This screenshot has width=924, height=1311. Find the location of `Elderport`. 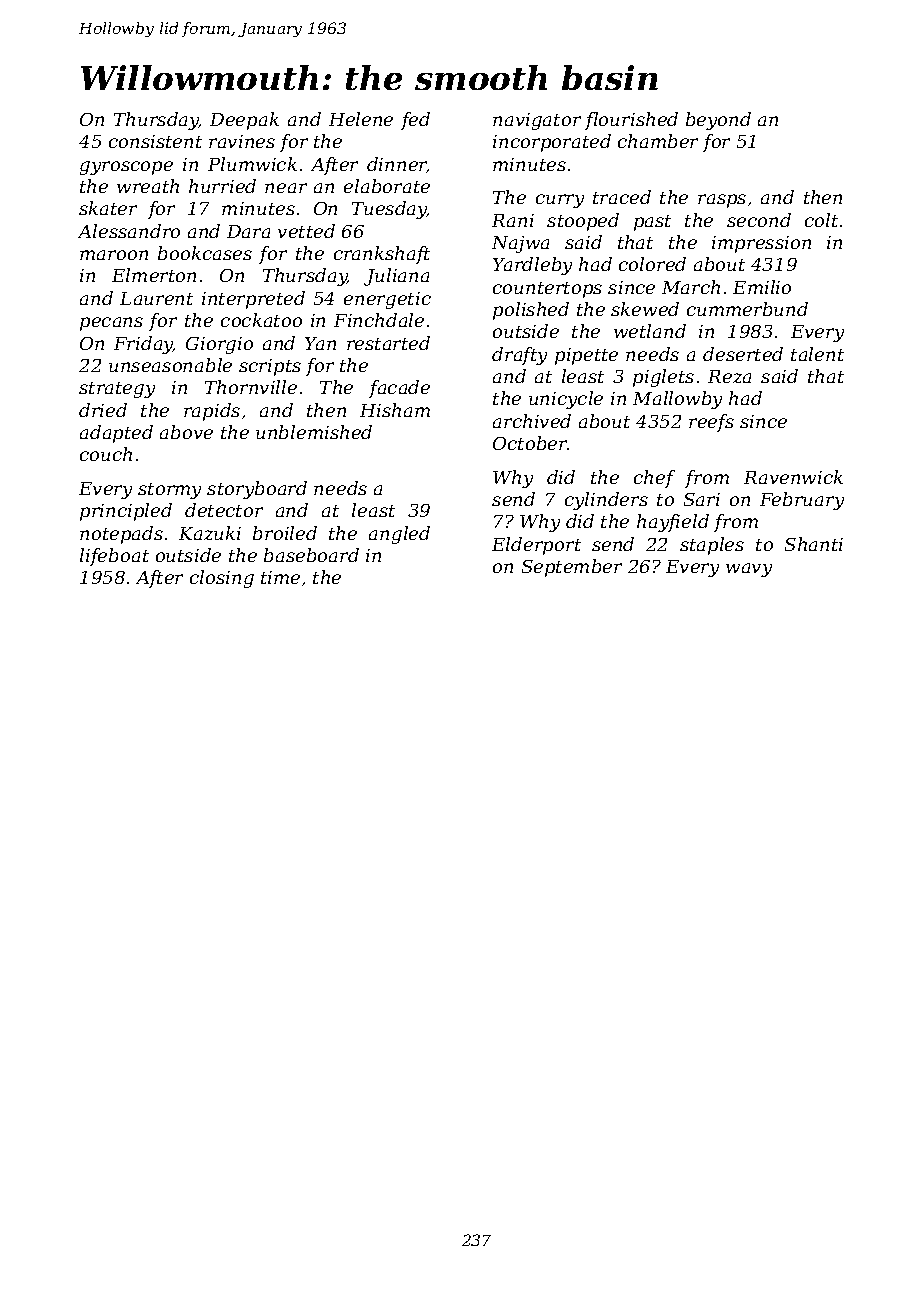

Elderport is located at coordinates (536, 546).
